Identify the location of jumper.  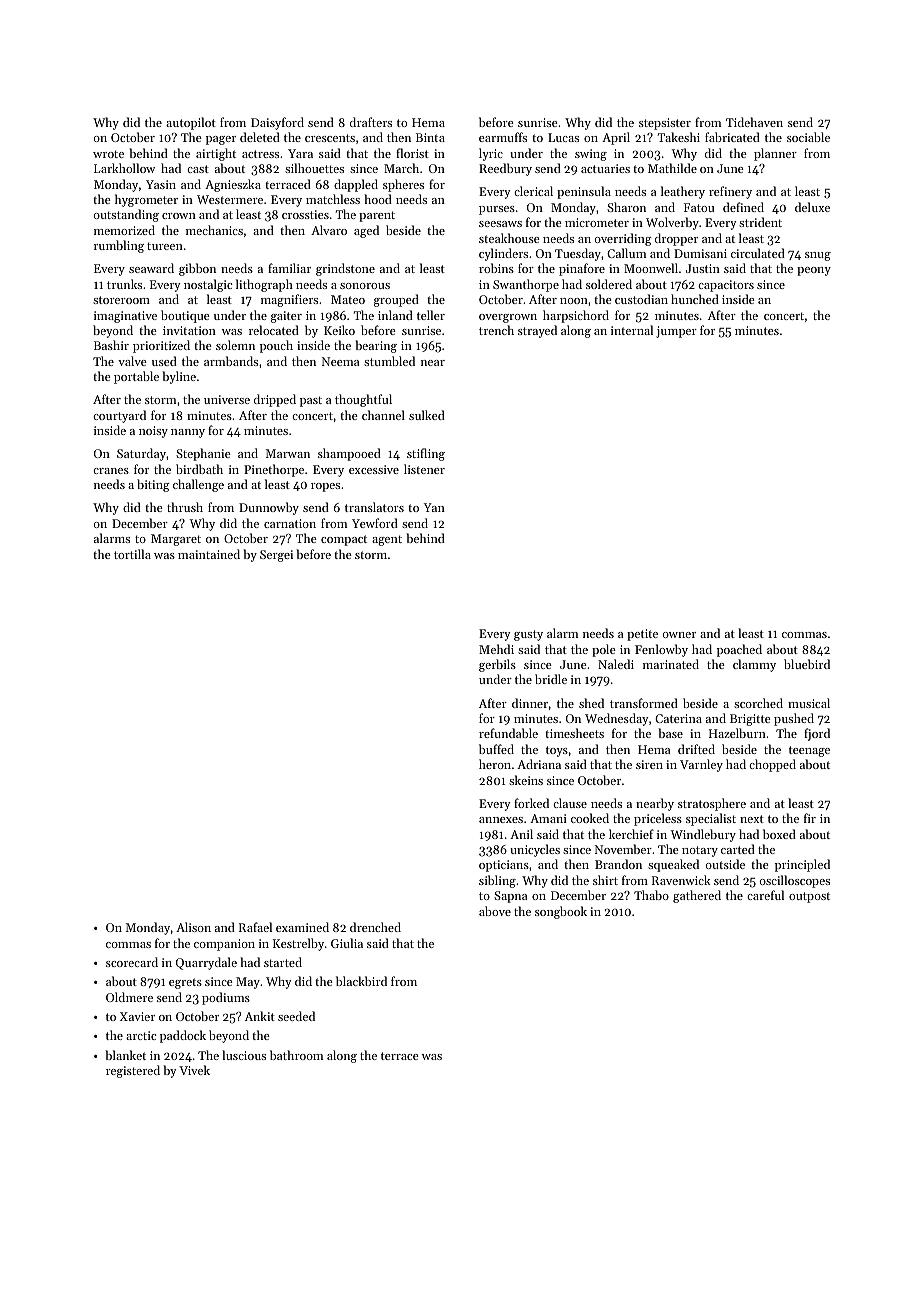
(676, 332).
